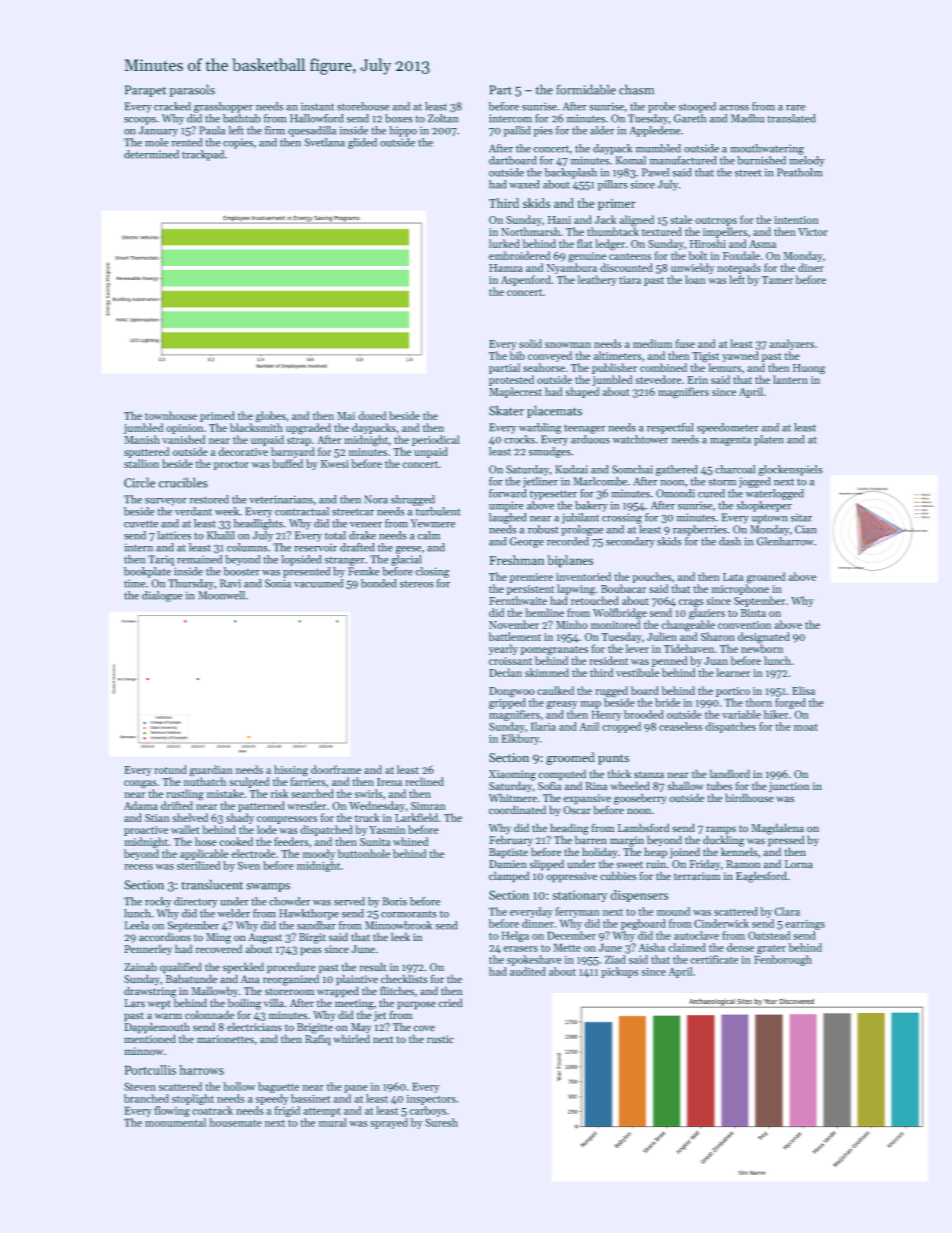 This screenshot has height=1233, width=952. I want to click on doorframe, so click(336, 769).
